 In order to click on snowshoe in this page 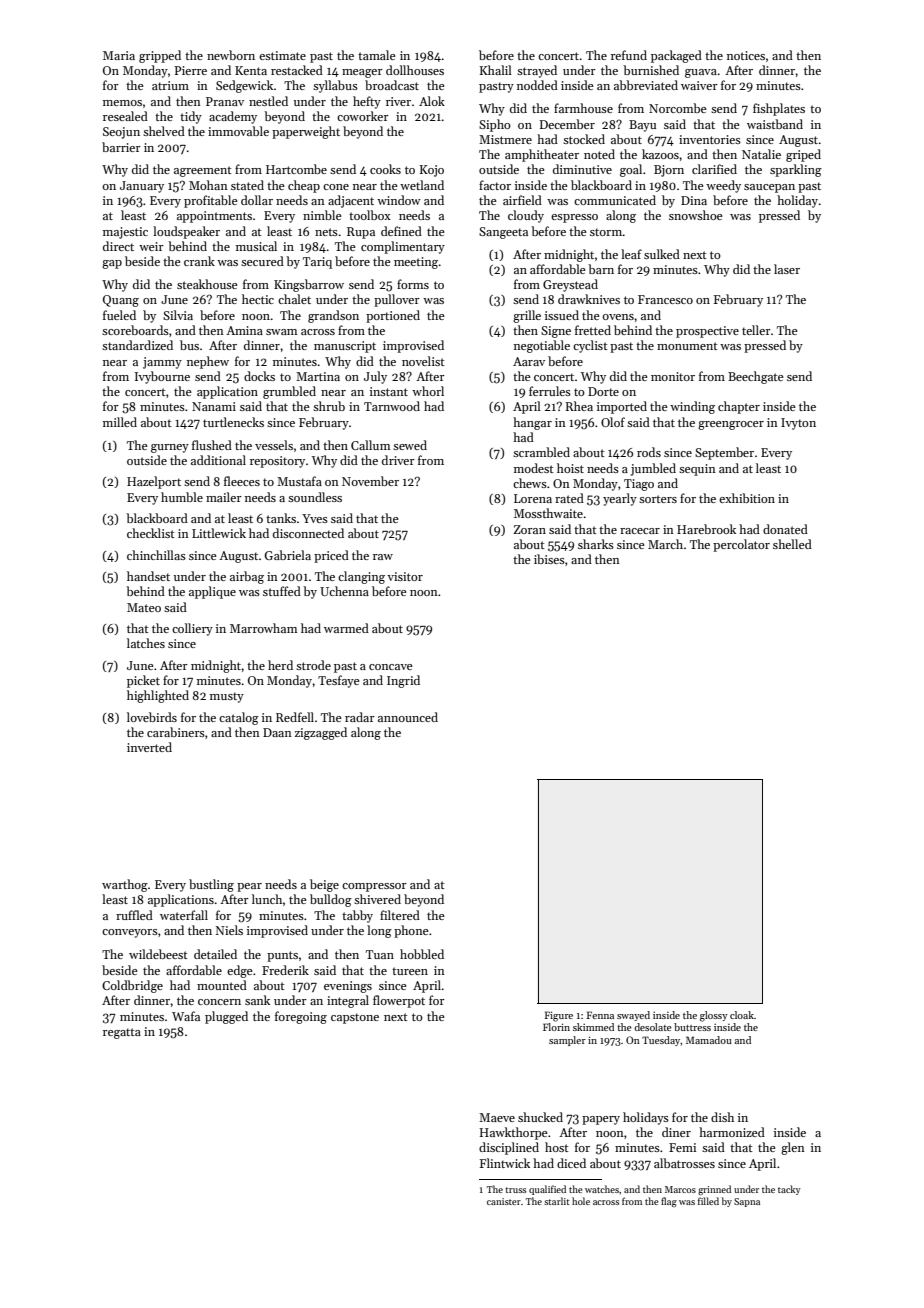, I will do `click(696, 215)`.
